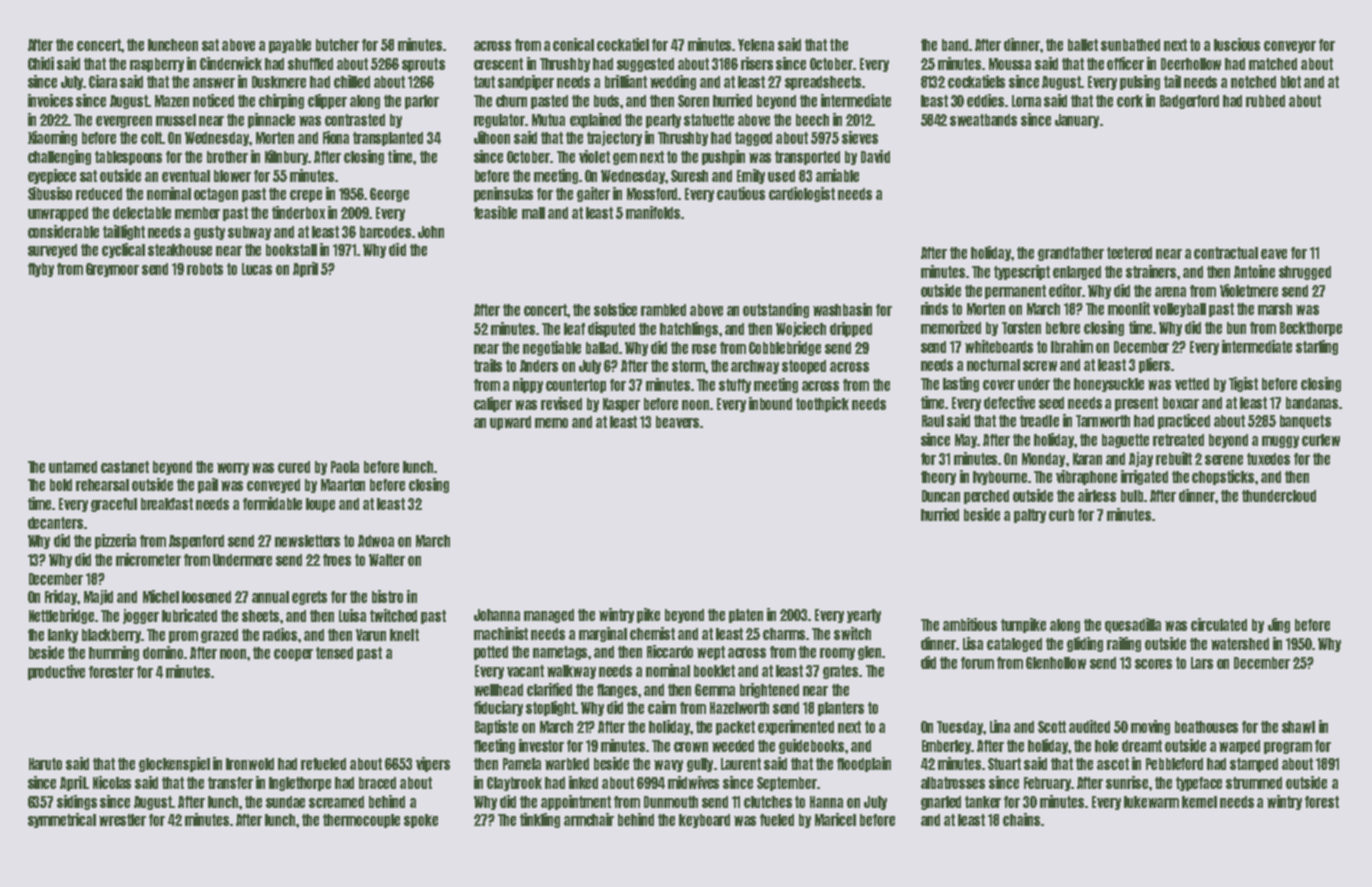 The height and width of the screenshot is (887, 1372). Describe the element at coordinates (63, 636) in the screenshot. I see `lanky` at that location.
